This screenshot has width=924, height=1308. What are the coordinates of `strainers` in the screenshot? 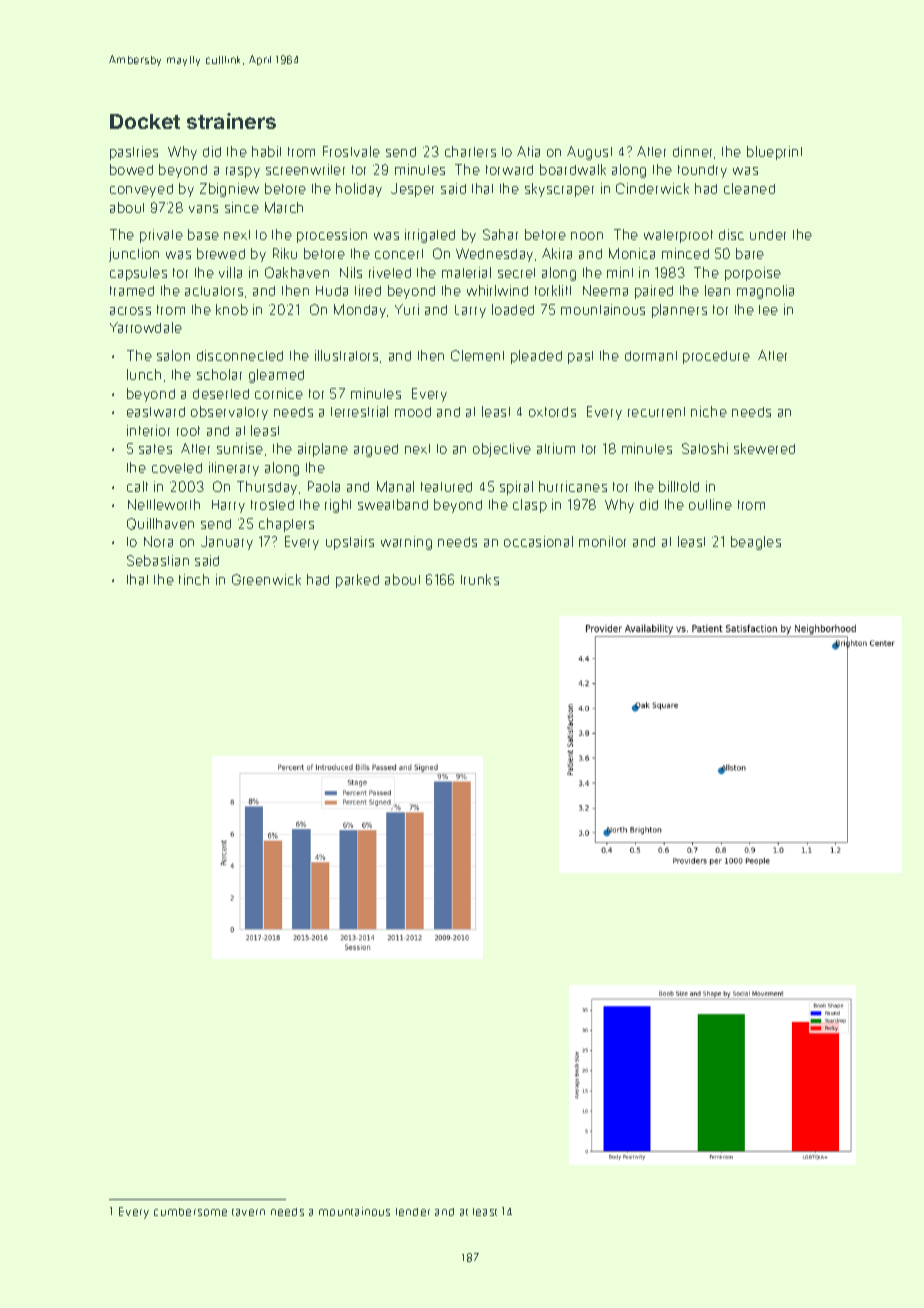 It's located at (231, 121).
